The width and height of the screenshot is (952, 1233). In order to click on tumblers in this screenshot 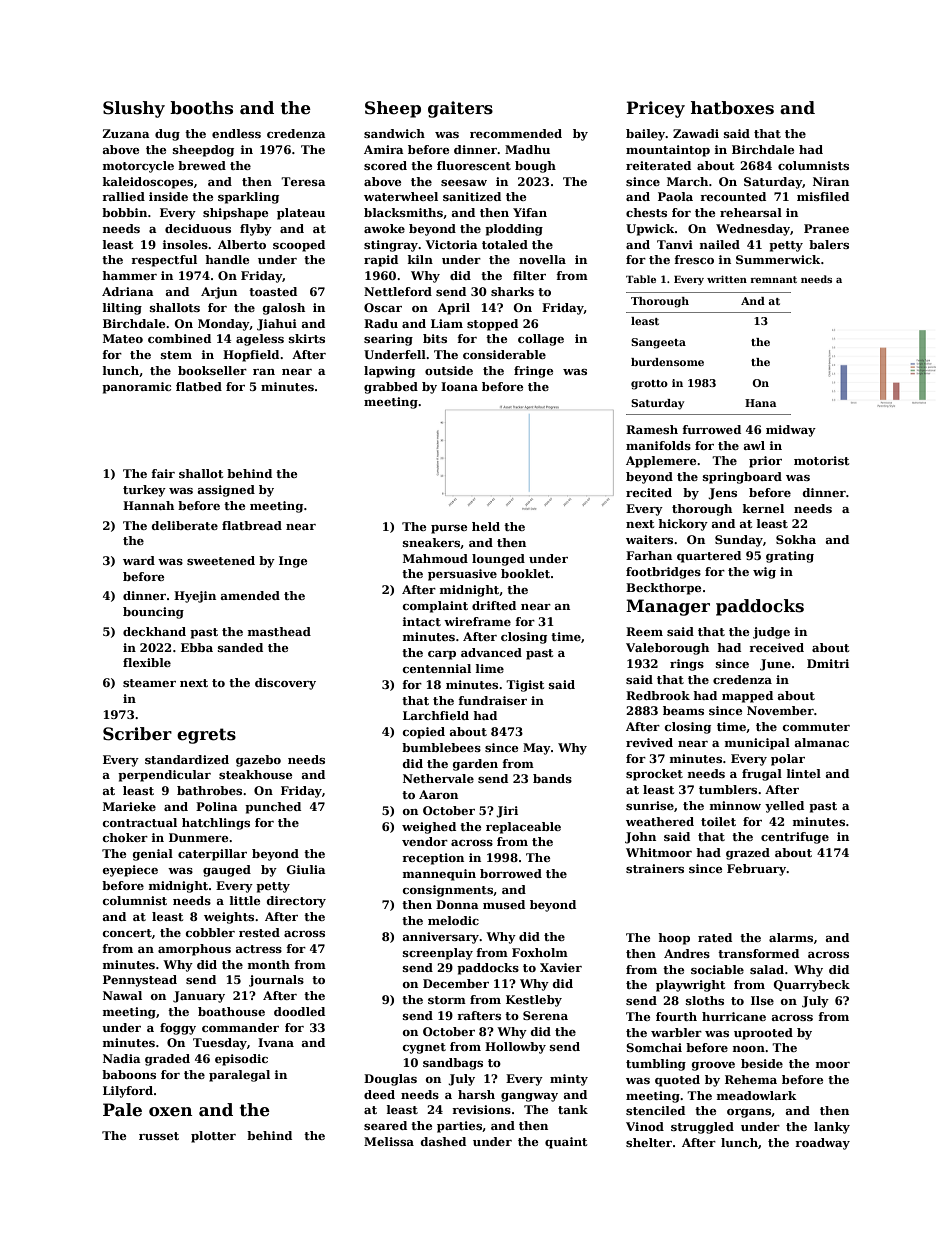, I will do `click(728, 789)`.
